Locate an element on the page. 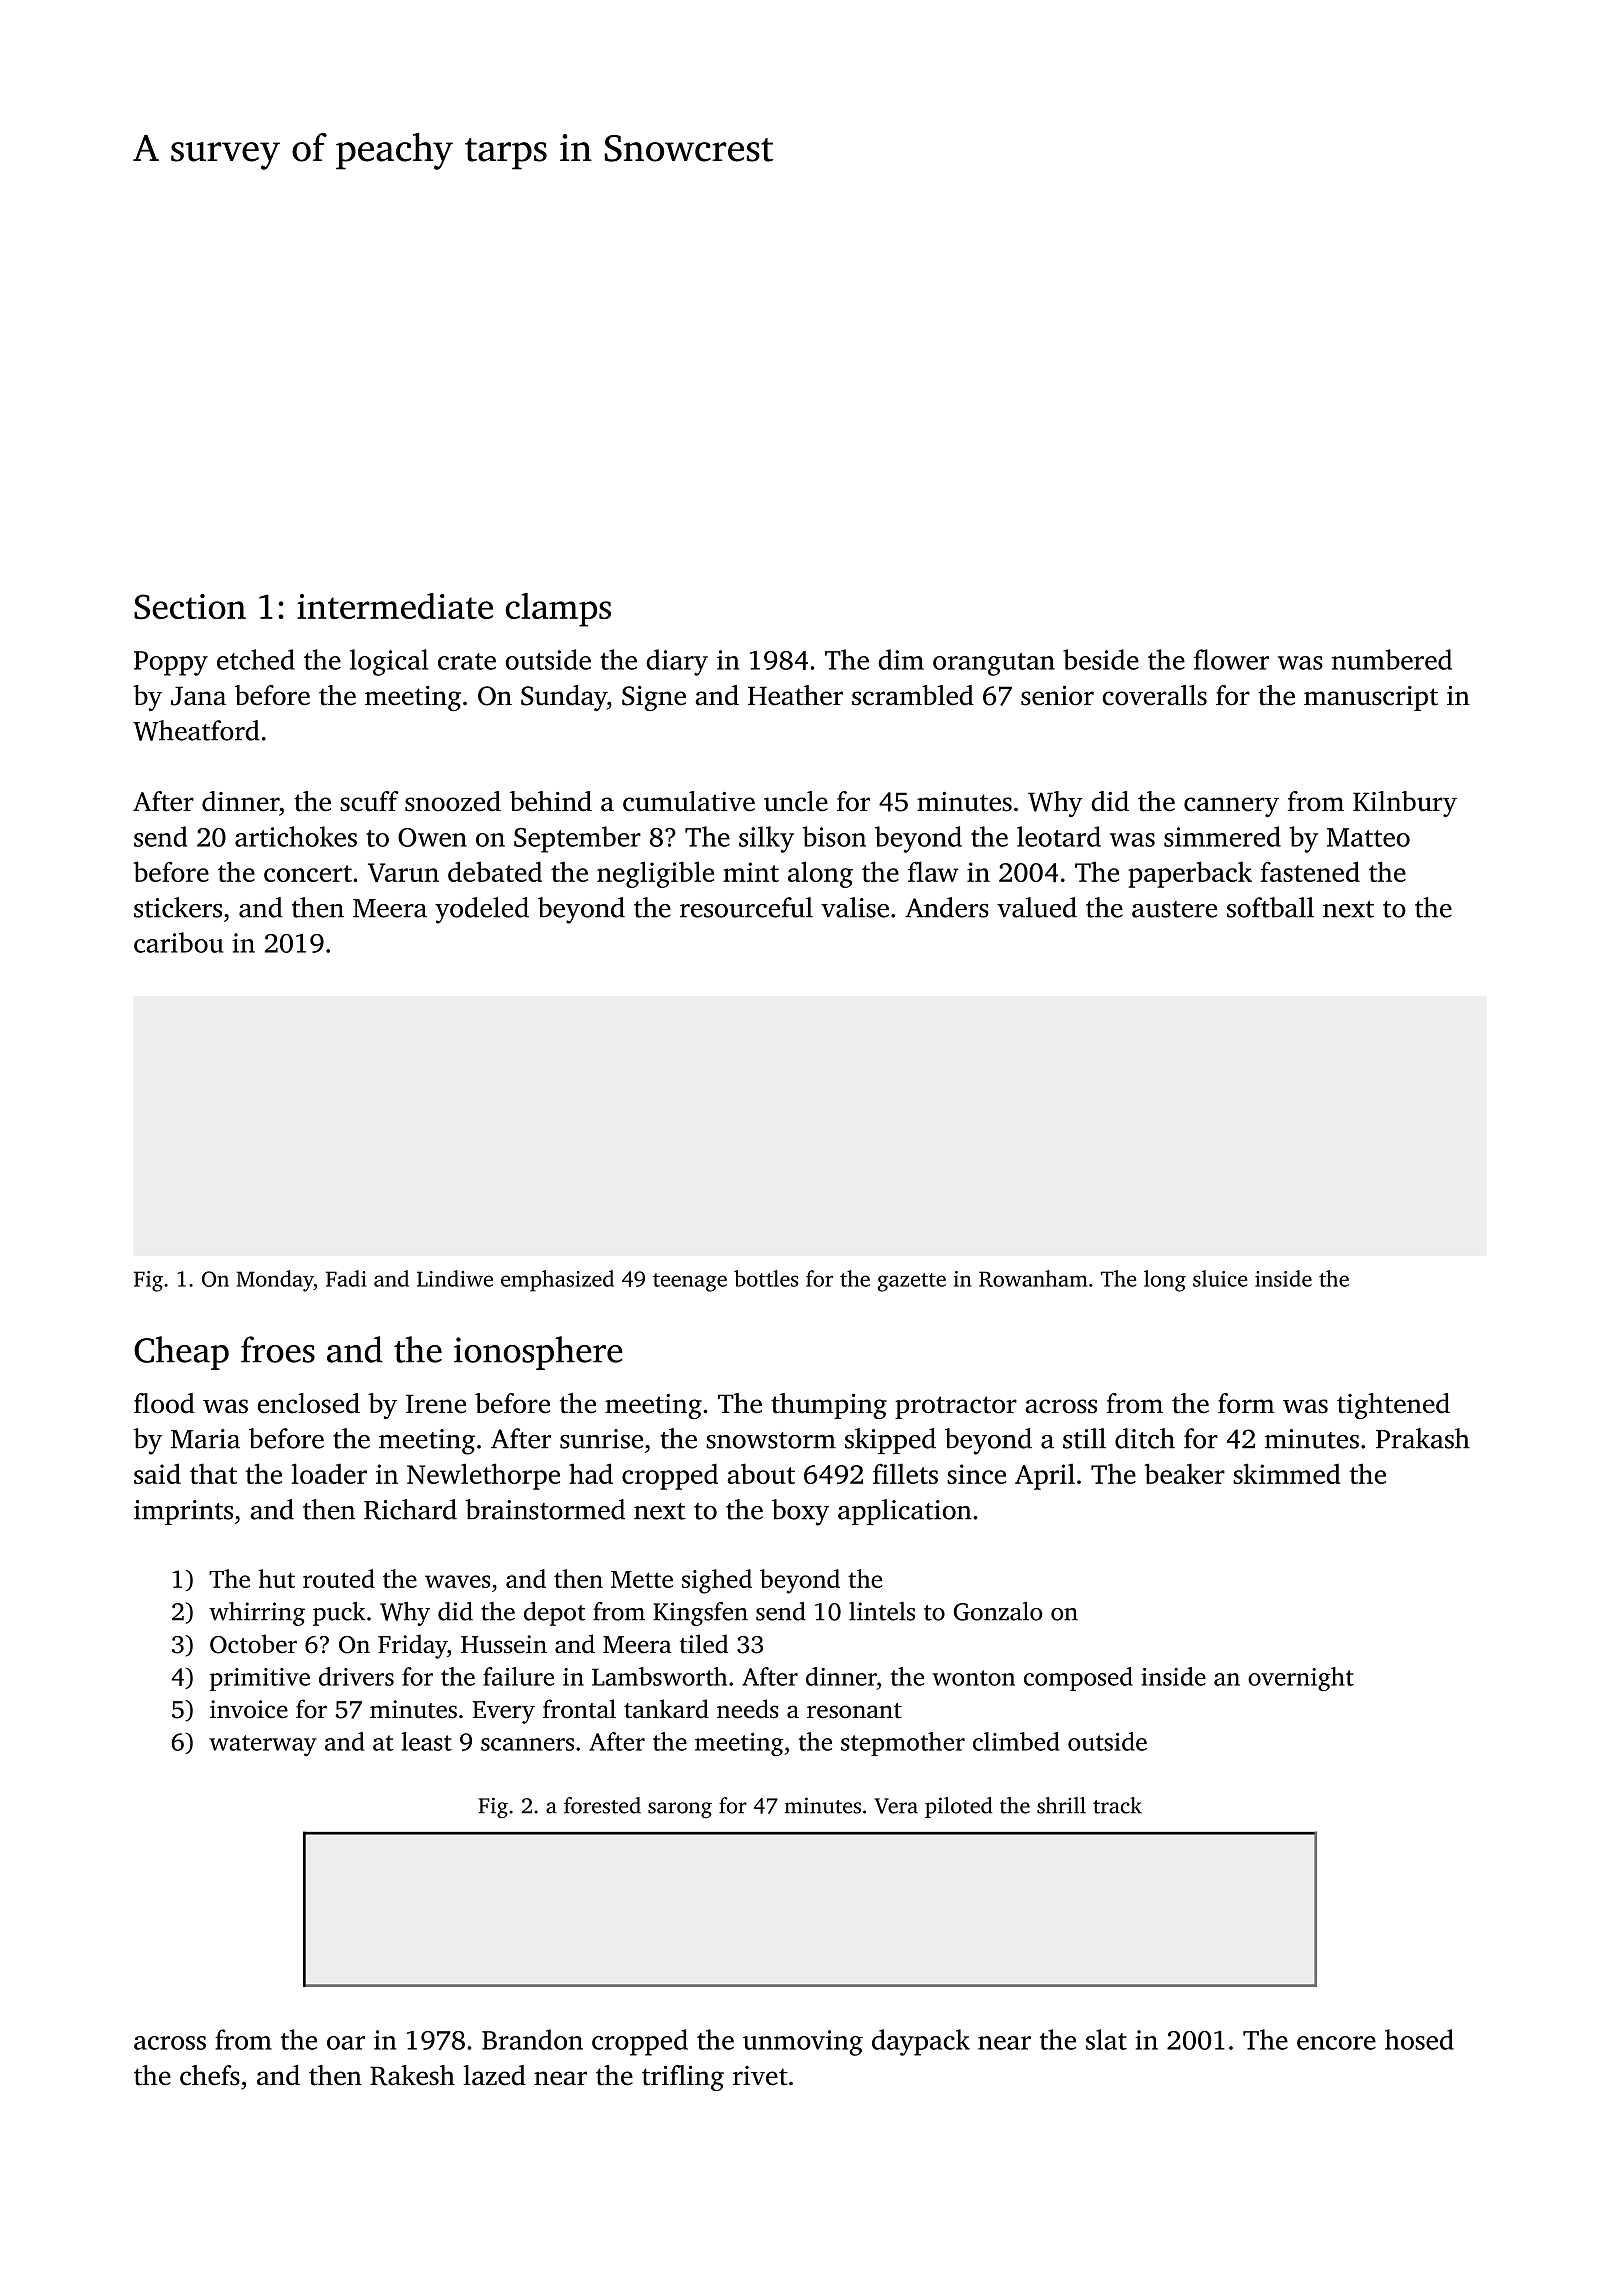 The image size is (1620, 2292). yodeled is located at coordinates (482, 910).
